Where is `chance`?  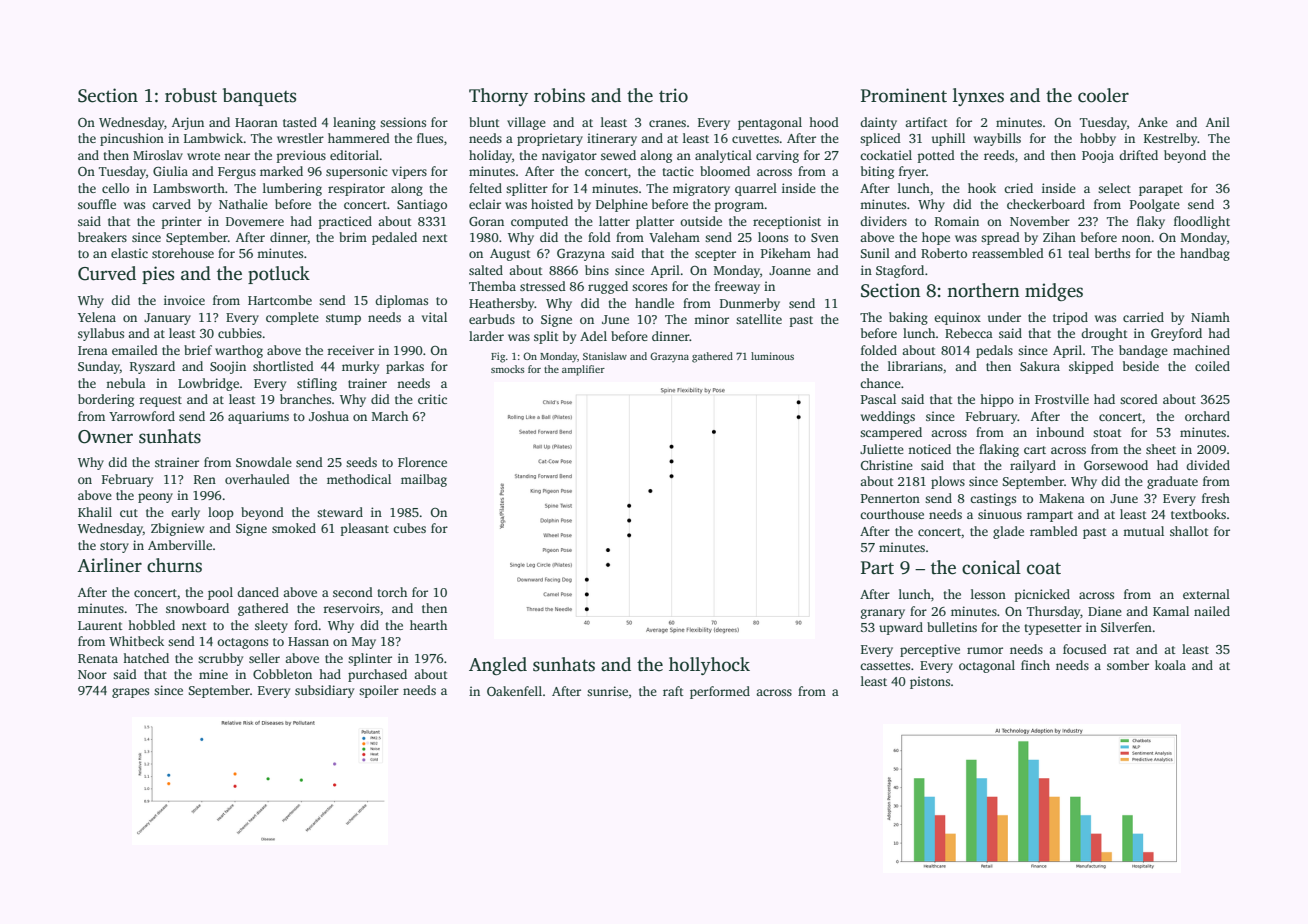 chance is located at coordinates (880, 383).
